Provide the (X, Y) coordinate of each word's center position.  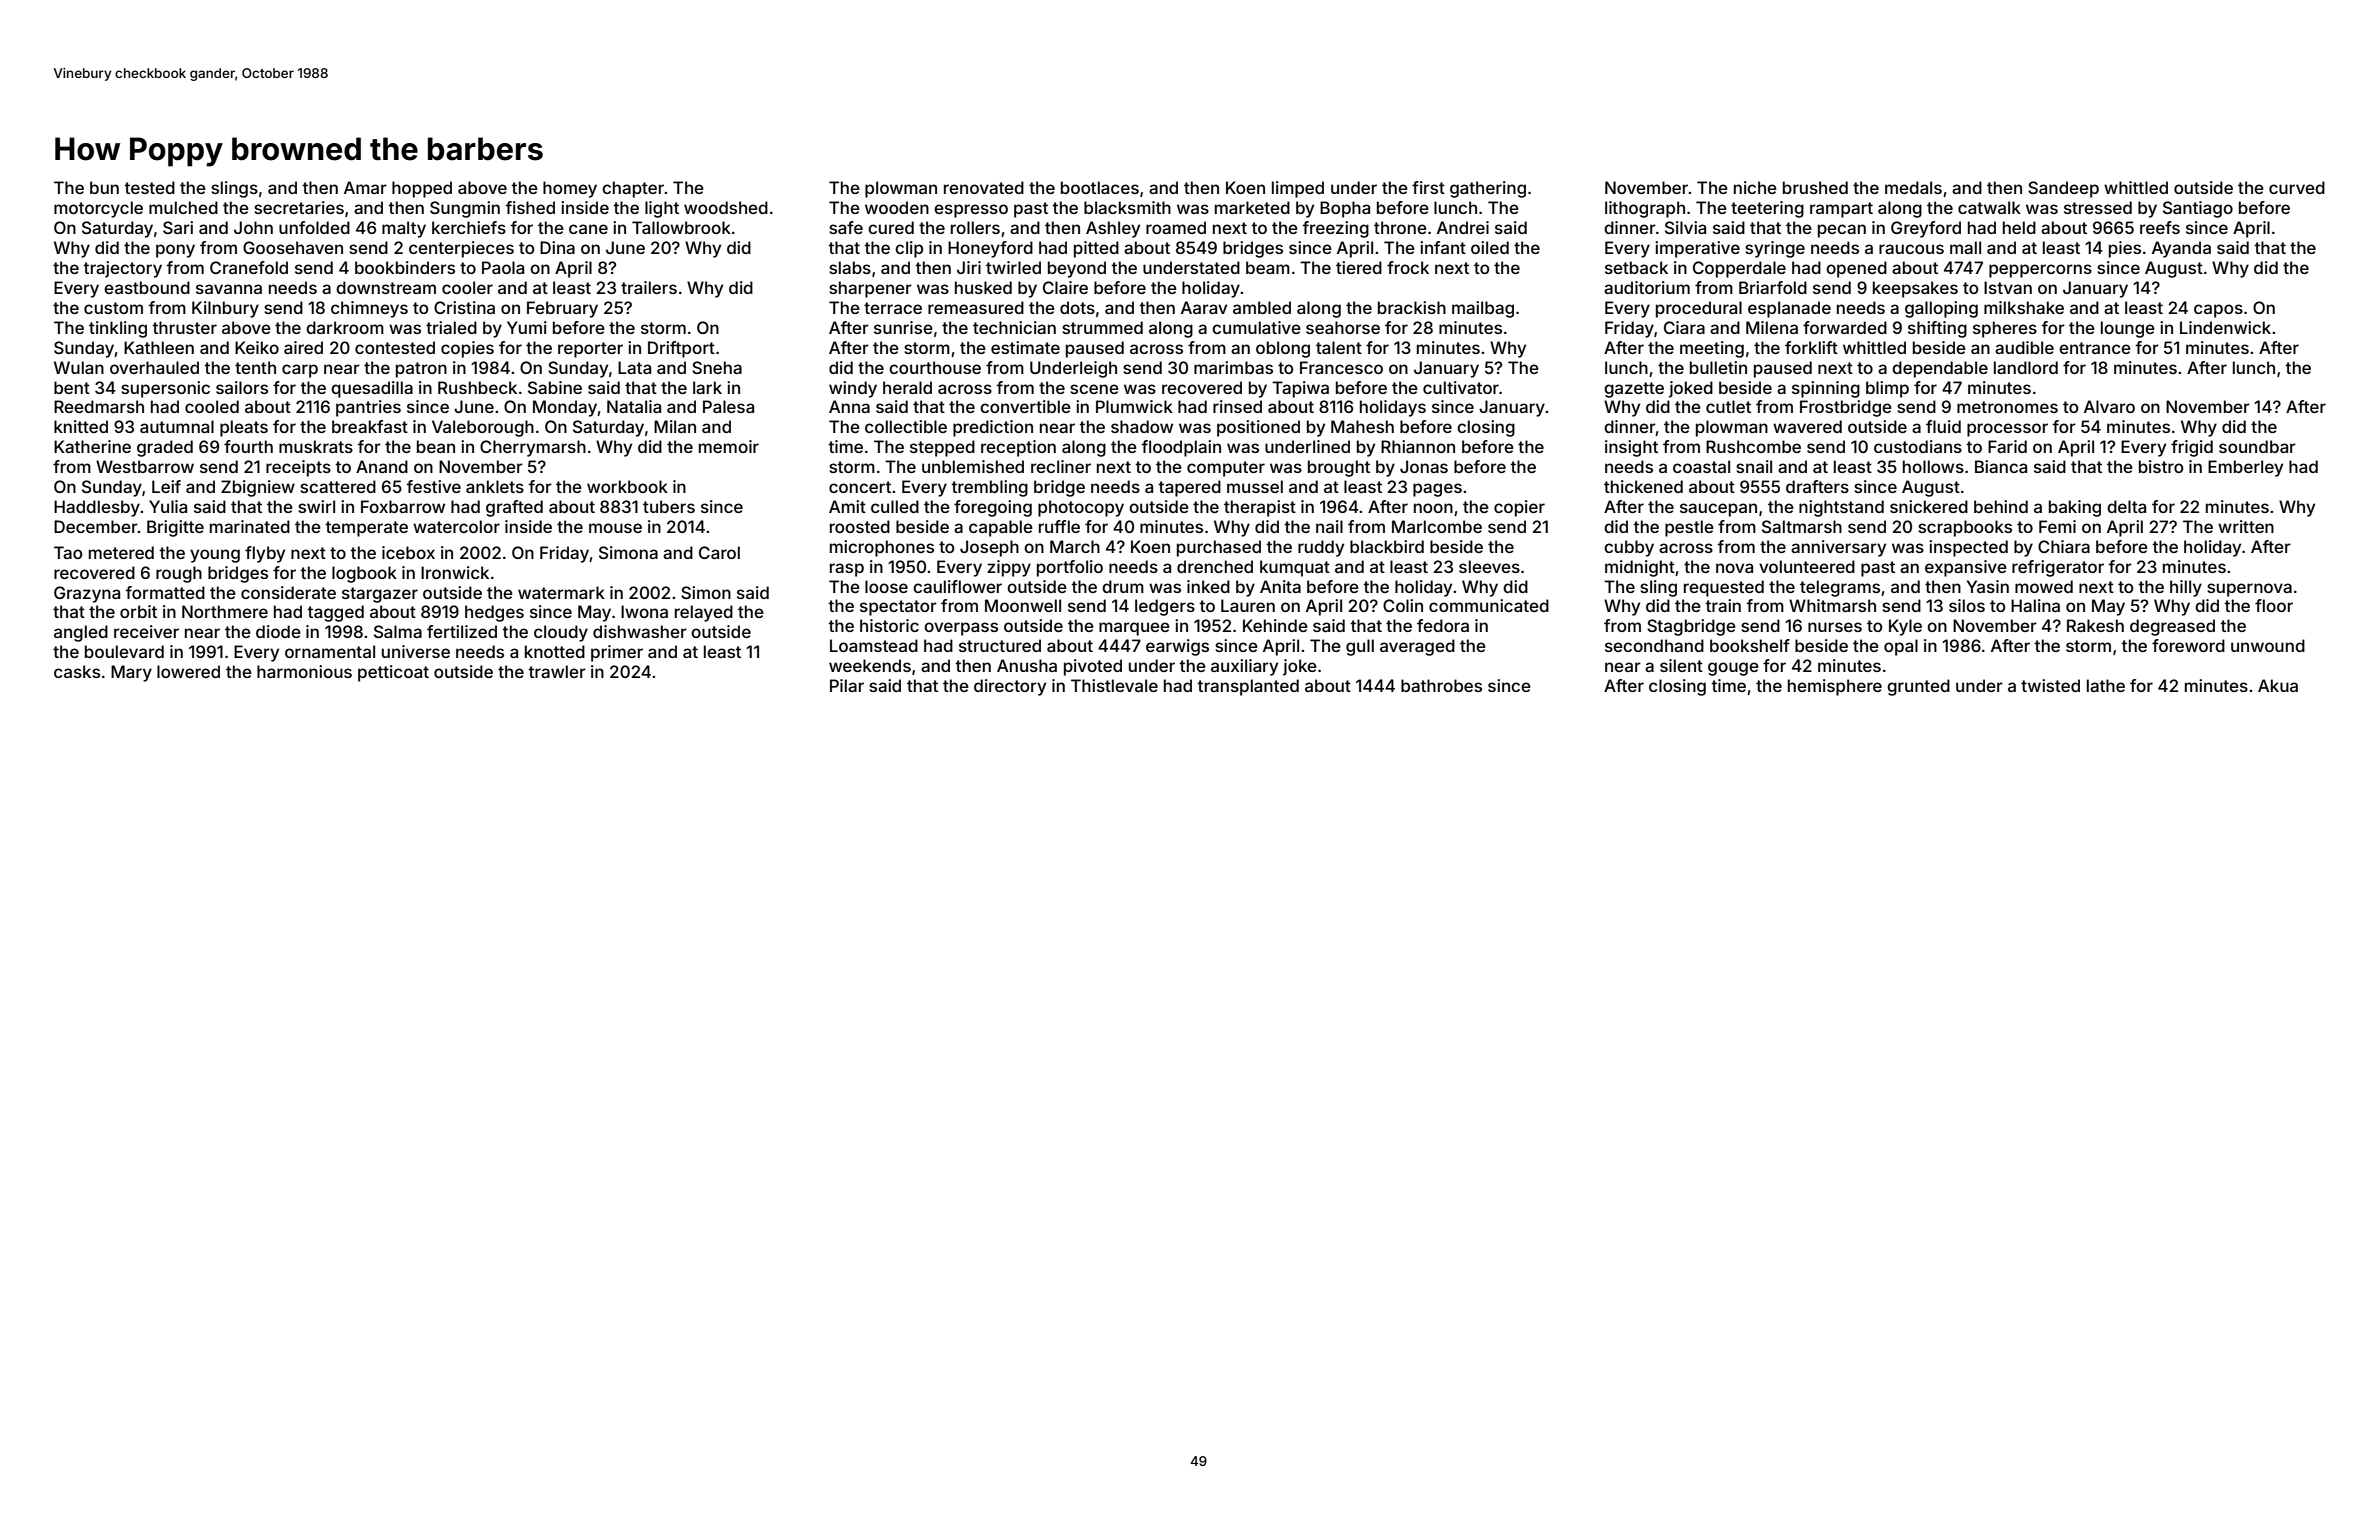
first (1428, 187)
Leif (166, 486)
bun (104, 187)
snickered (1929, 506)
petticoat (393, 673)
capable (1001, 528)
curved (2297, 187)
